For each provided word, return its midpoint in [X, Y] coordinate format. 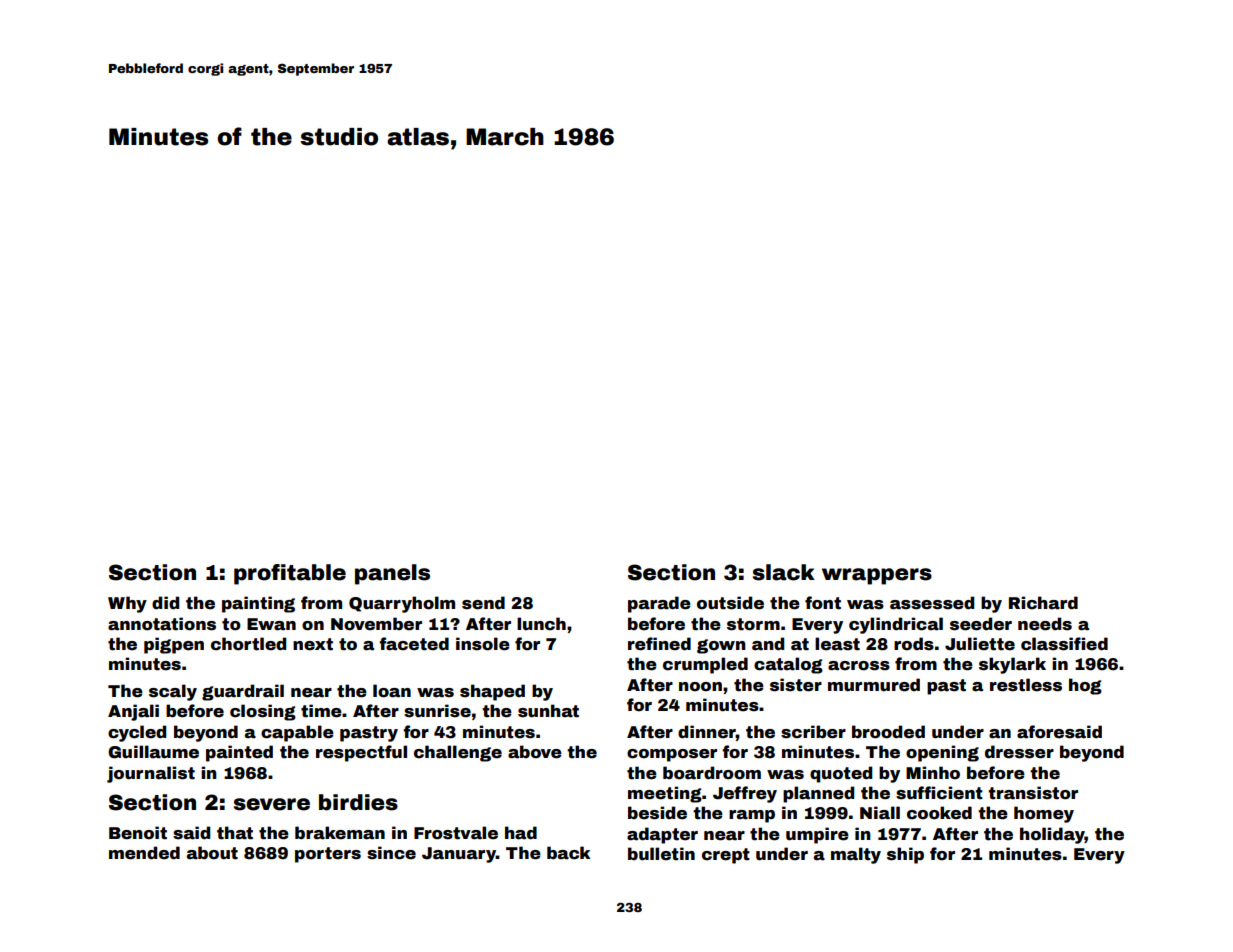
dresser [1019, 752]
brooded [888, 732]
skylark [1012, 665]
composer [672, 755]
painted [239, 753]
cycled [137, 733]
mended [144, 853]
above [535, 752]
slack [784, 572]
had [521, 833]
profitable [290, 574]
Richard [1043, 603]
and [768, 644]
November [376, 624]
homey [1044, 814]
